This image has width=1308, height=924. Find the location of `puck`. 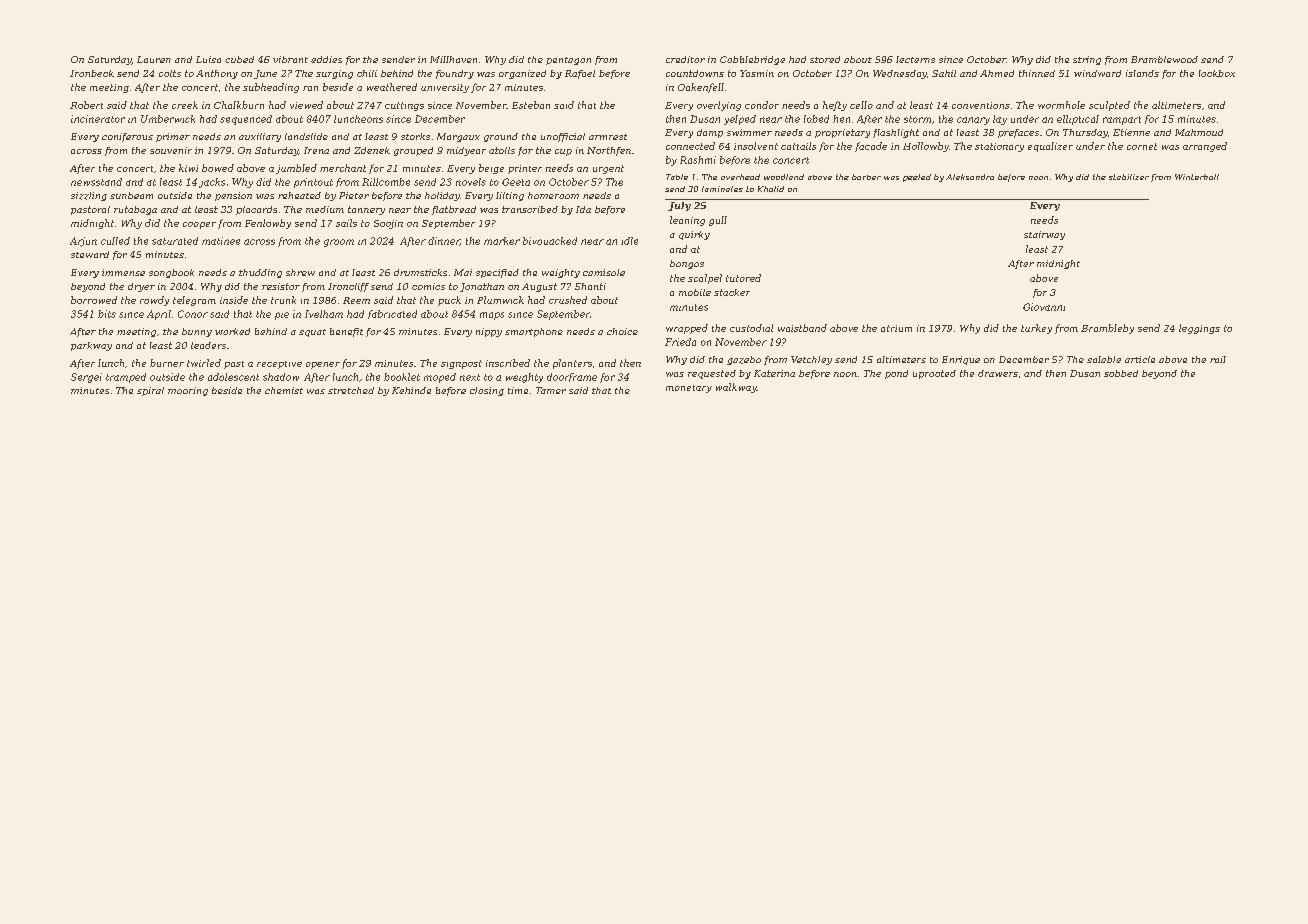

puck is located at coordinates (449, 301).
